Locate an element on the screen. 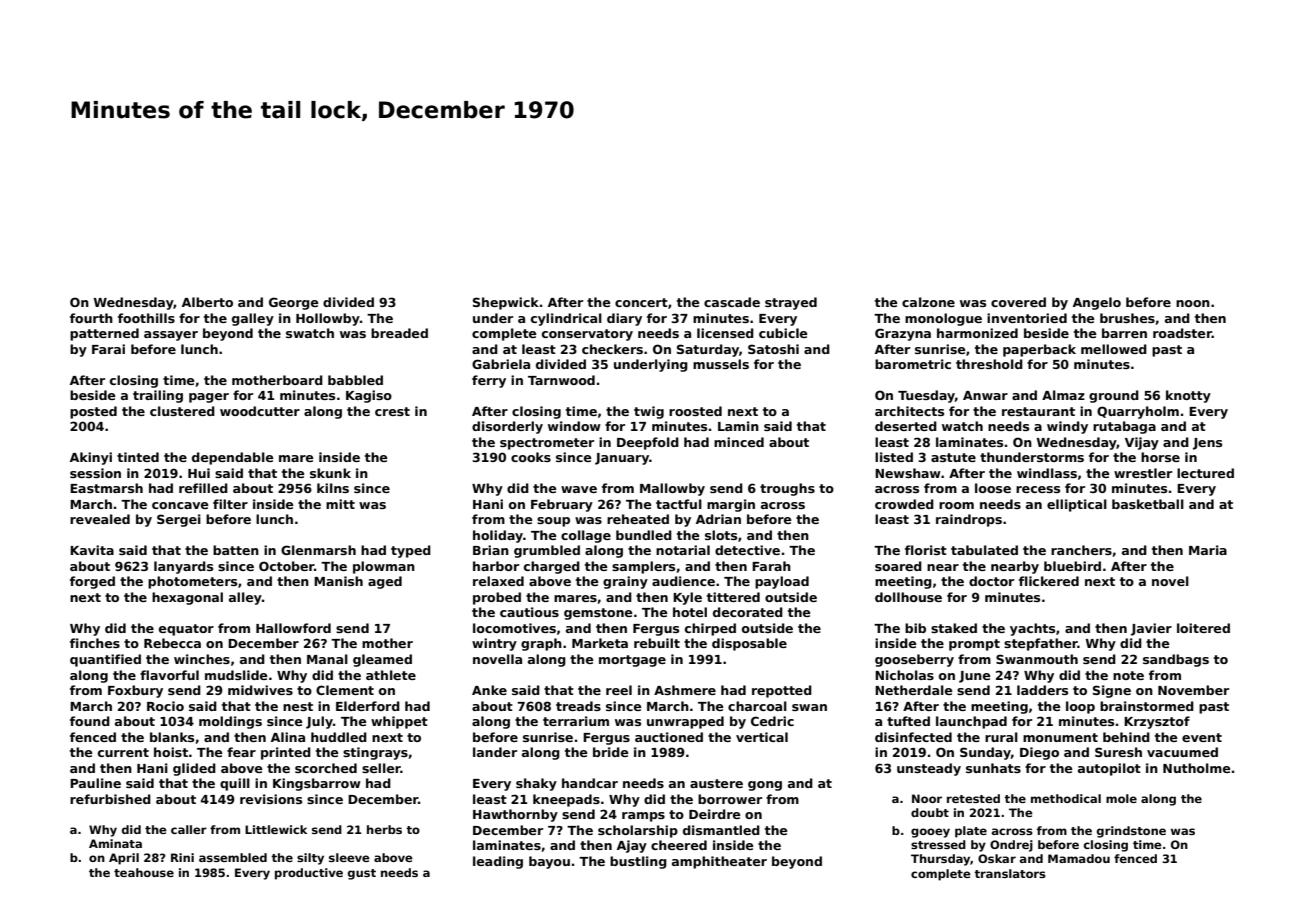 The image size is (1308, 924). deserted is located at coordinates (906, 426).
